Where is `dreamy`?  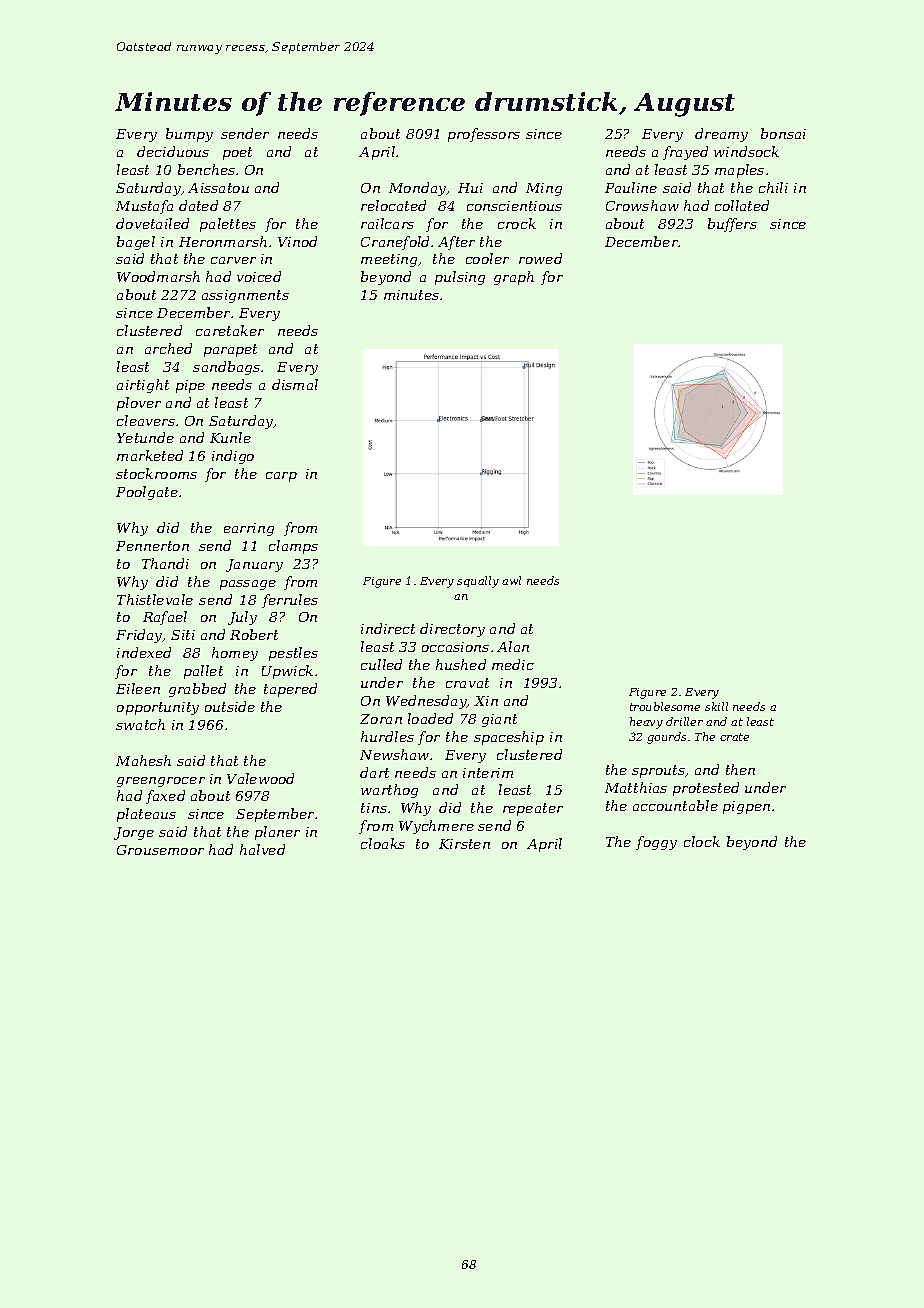
dreamy is located at coordinates (721, 135).
